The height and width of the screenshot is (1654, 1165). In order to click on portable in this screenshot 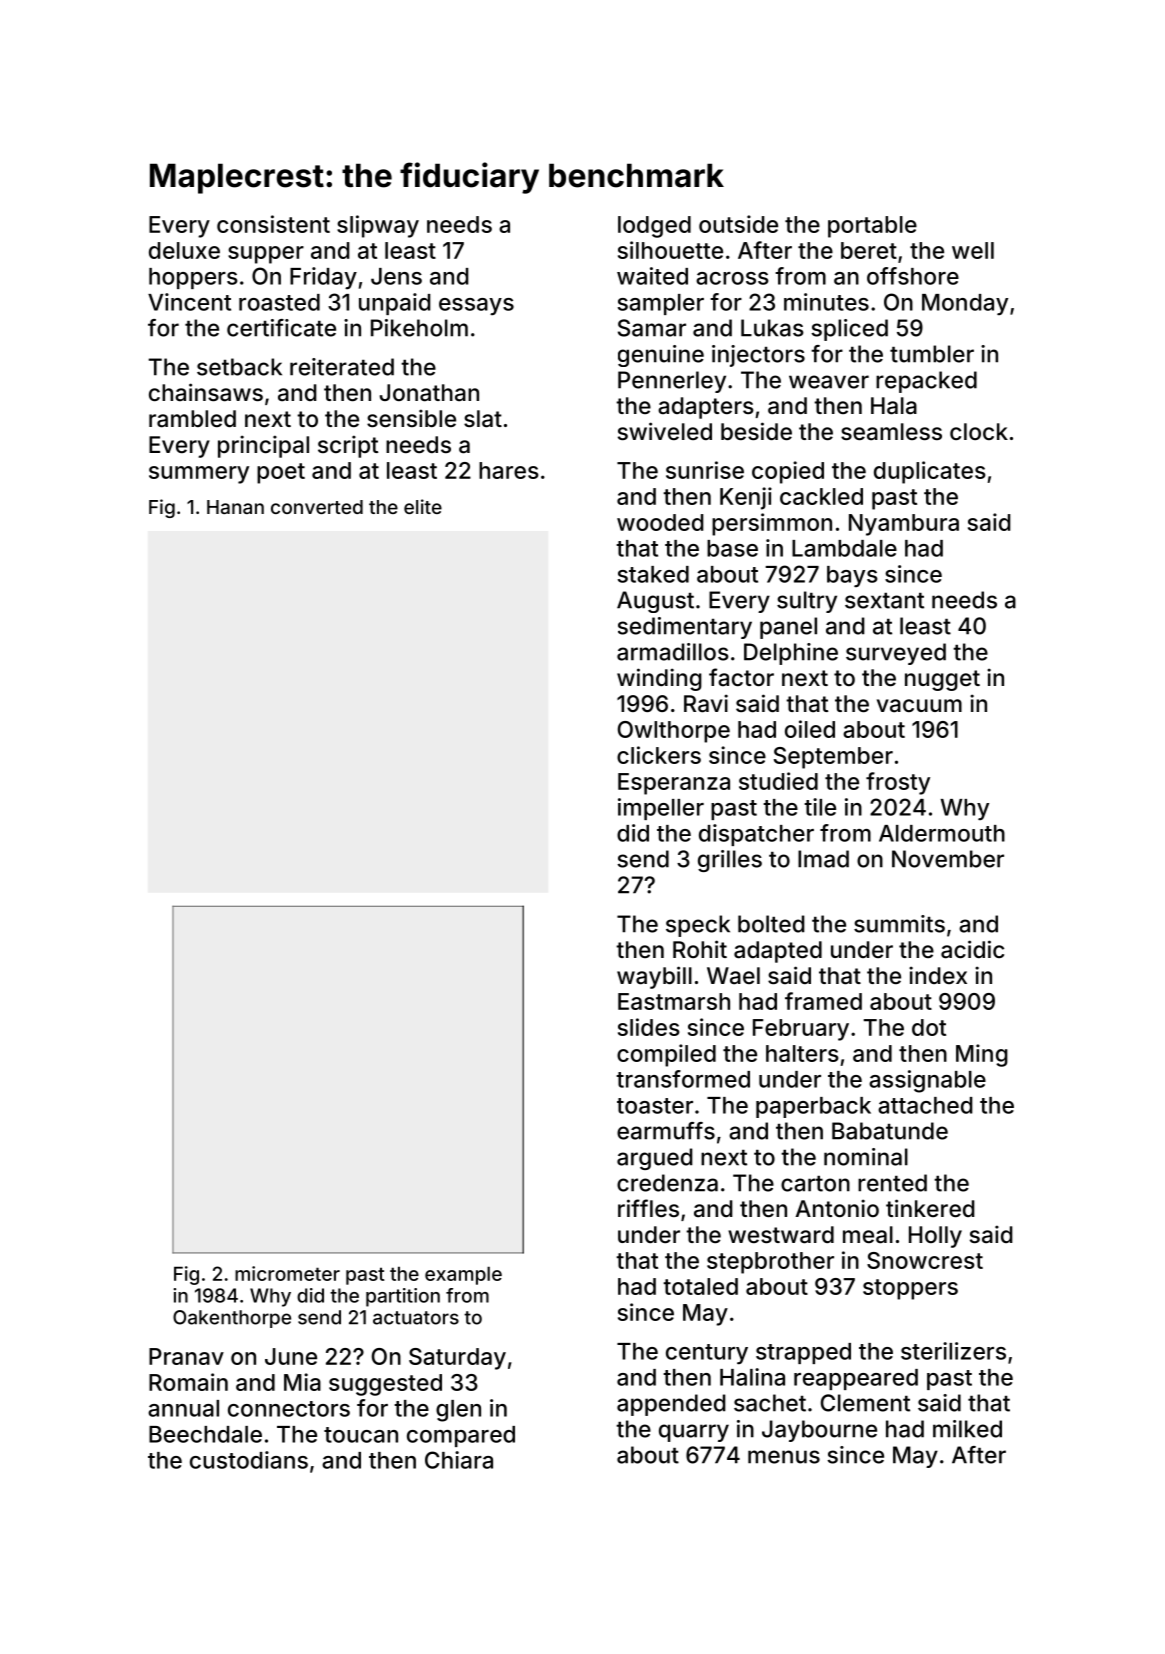, I will do `click(872, 227)`.
